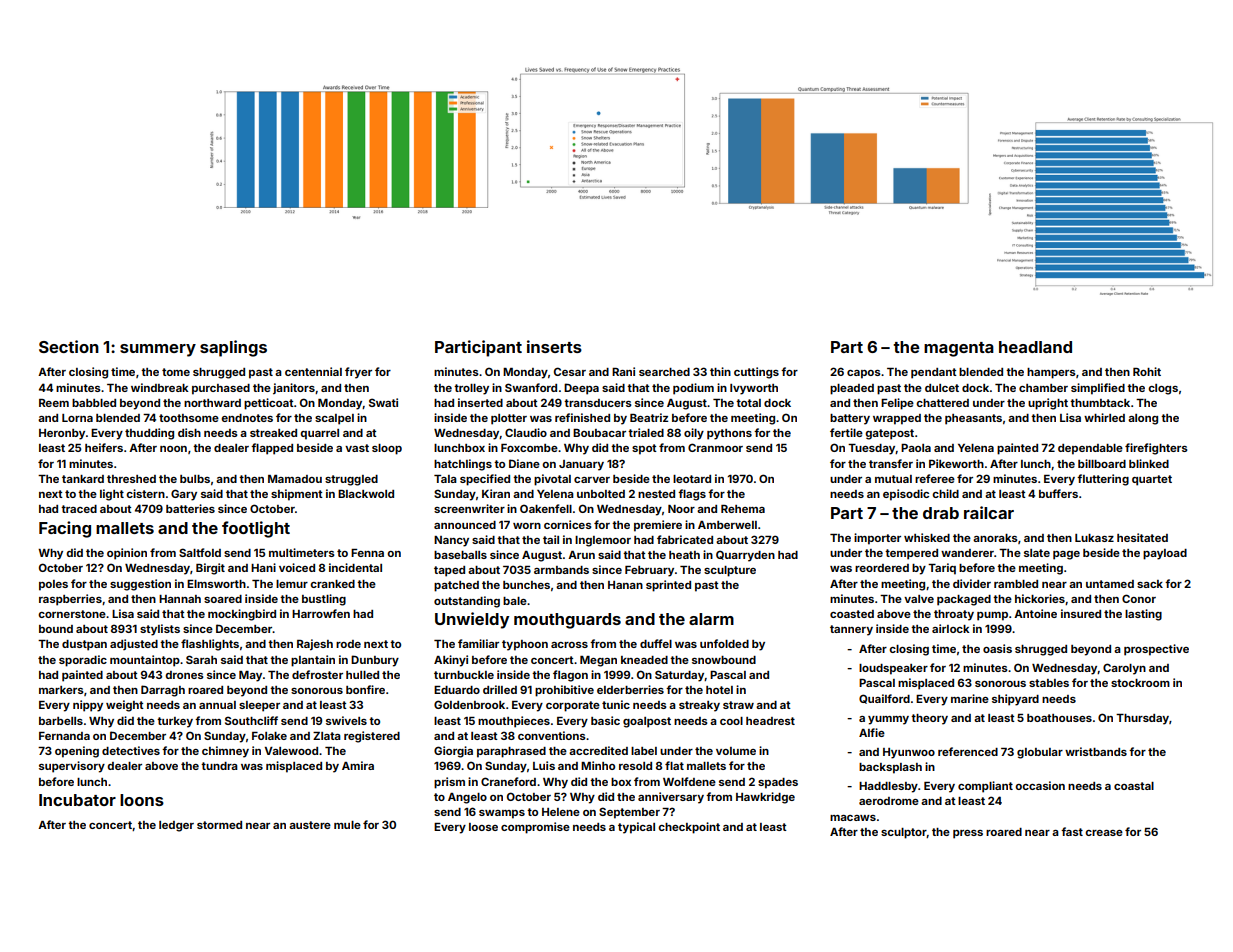  What do you see at coordinates (1104, 417) in the image?
I see `whirled` at bounding box center [1104, 417].
